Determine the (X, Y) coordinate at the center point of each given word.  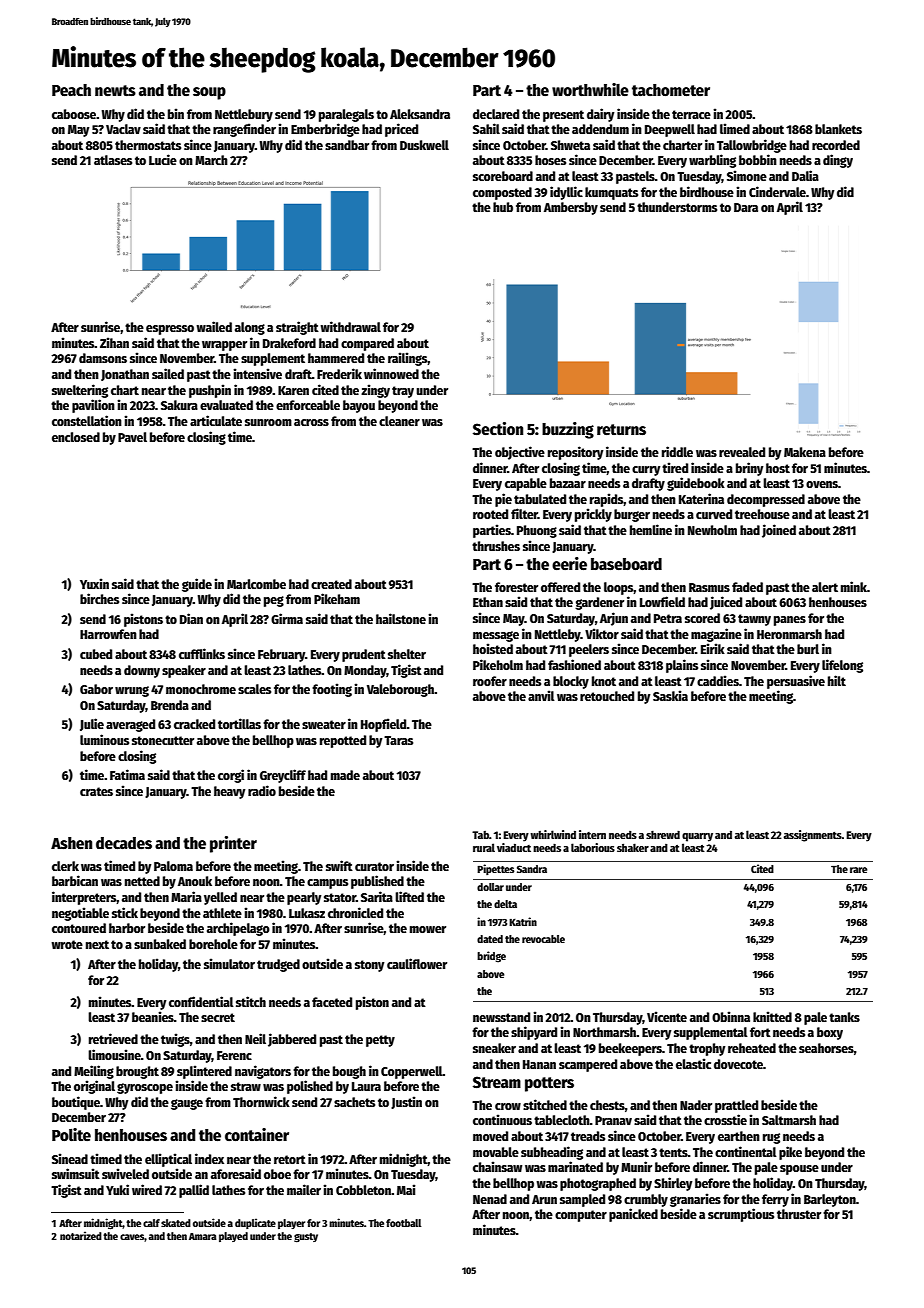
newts (115, 90)
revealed (742, 452)
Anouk (195, 881)
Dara (746, 207)
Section (498, 429)
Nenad (490, 1199)
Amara (203, 1236)
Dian (191, 618)
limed (735, 128)
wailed (214, 326)
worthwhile (590, 89)
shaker (633, 847)
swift (339, 865)
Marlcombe (256, 584)
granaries (695, 1200)
